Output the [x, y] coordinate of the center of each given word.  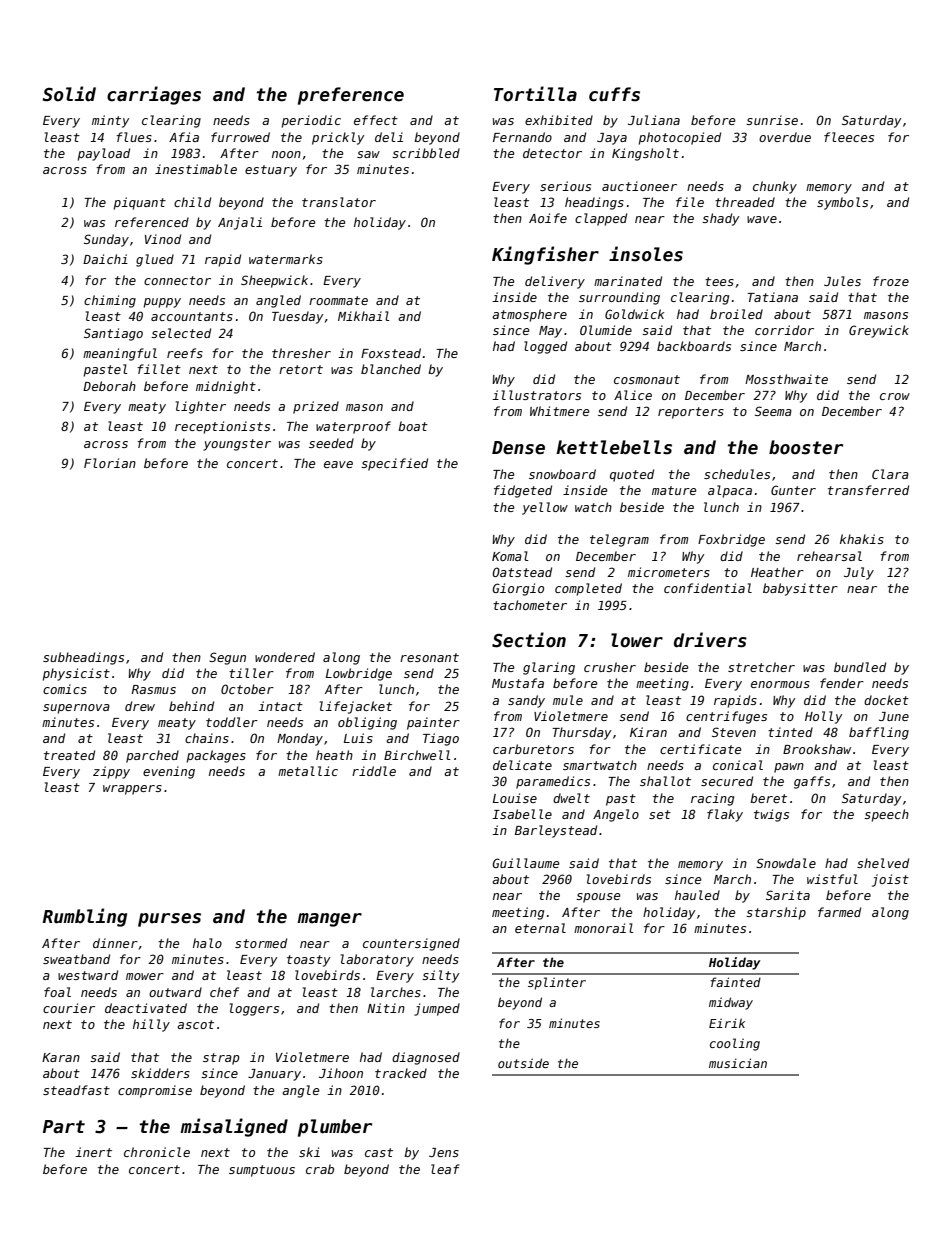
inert [93, 1152]
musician [738, 1063]
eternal [540, 928]
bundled [860, 667]
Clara [890, 474]
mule [568, 700]
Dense [518, 448]
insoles [646, 254]
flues [134, 137]
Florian [110, 463]
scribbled [426, 153]
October [247, 689]
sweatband [76, 959]
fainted [735, 982]
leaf [445, 1169]
